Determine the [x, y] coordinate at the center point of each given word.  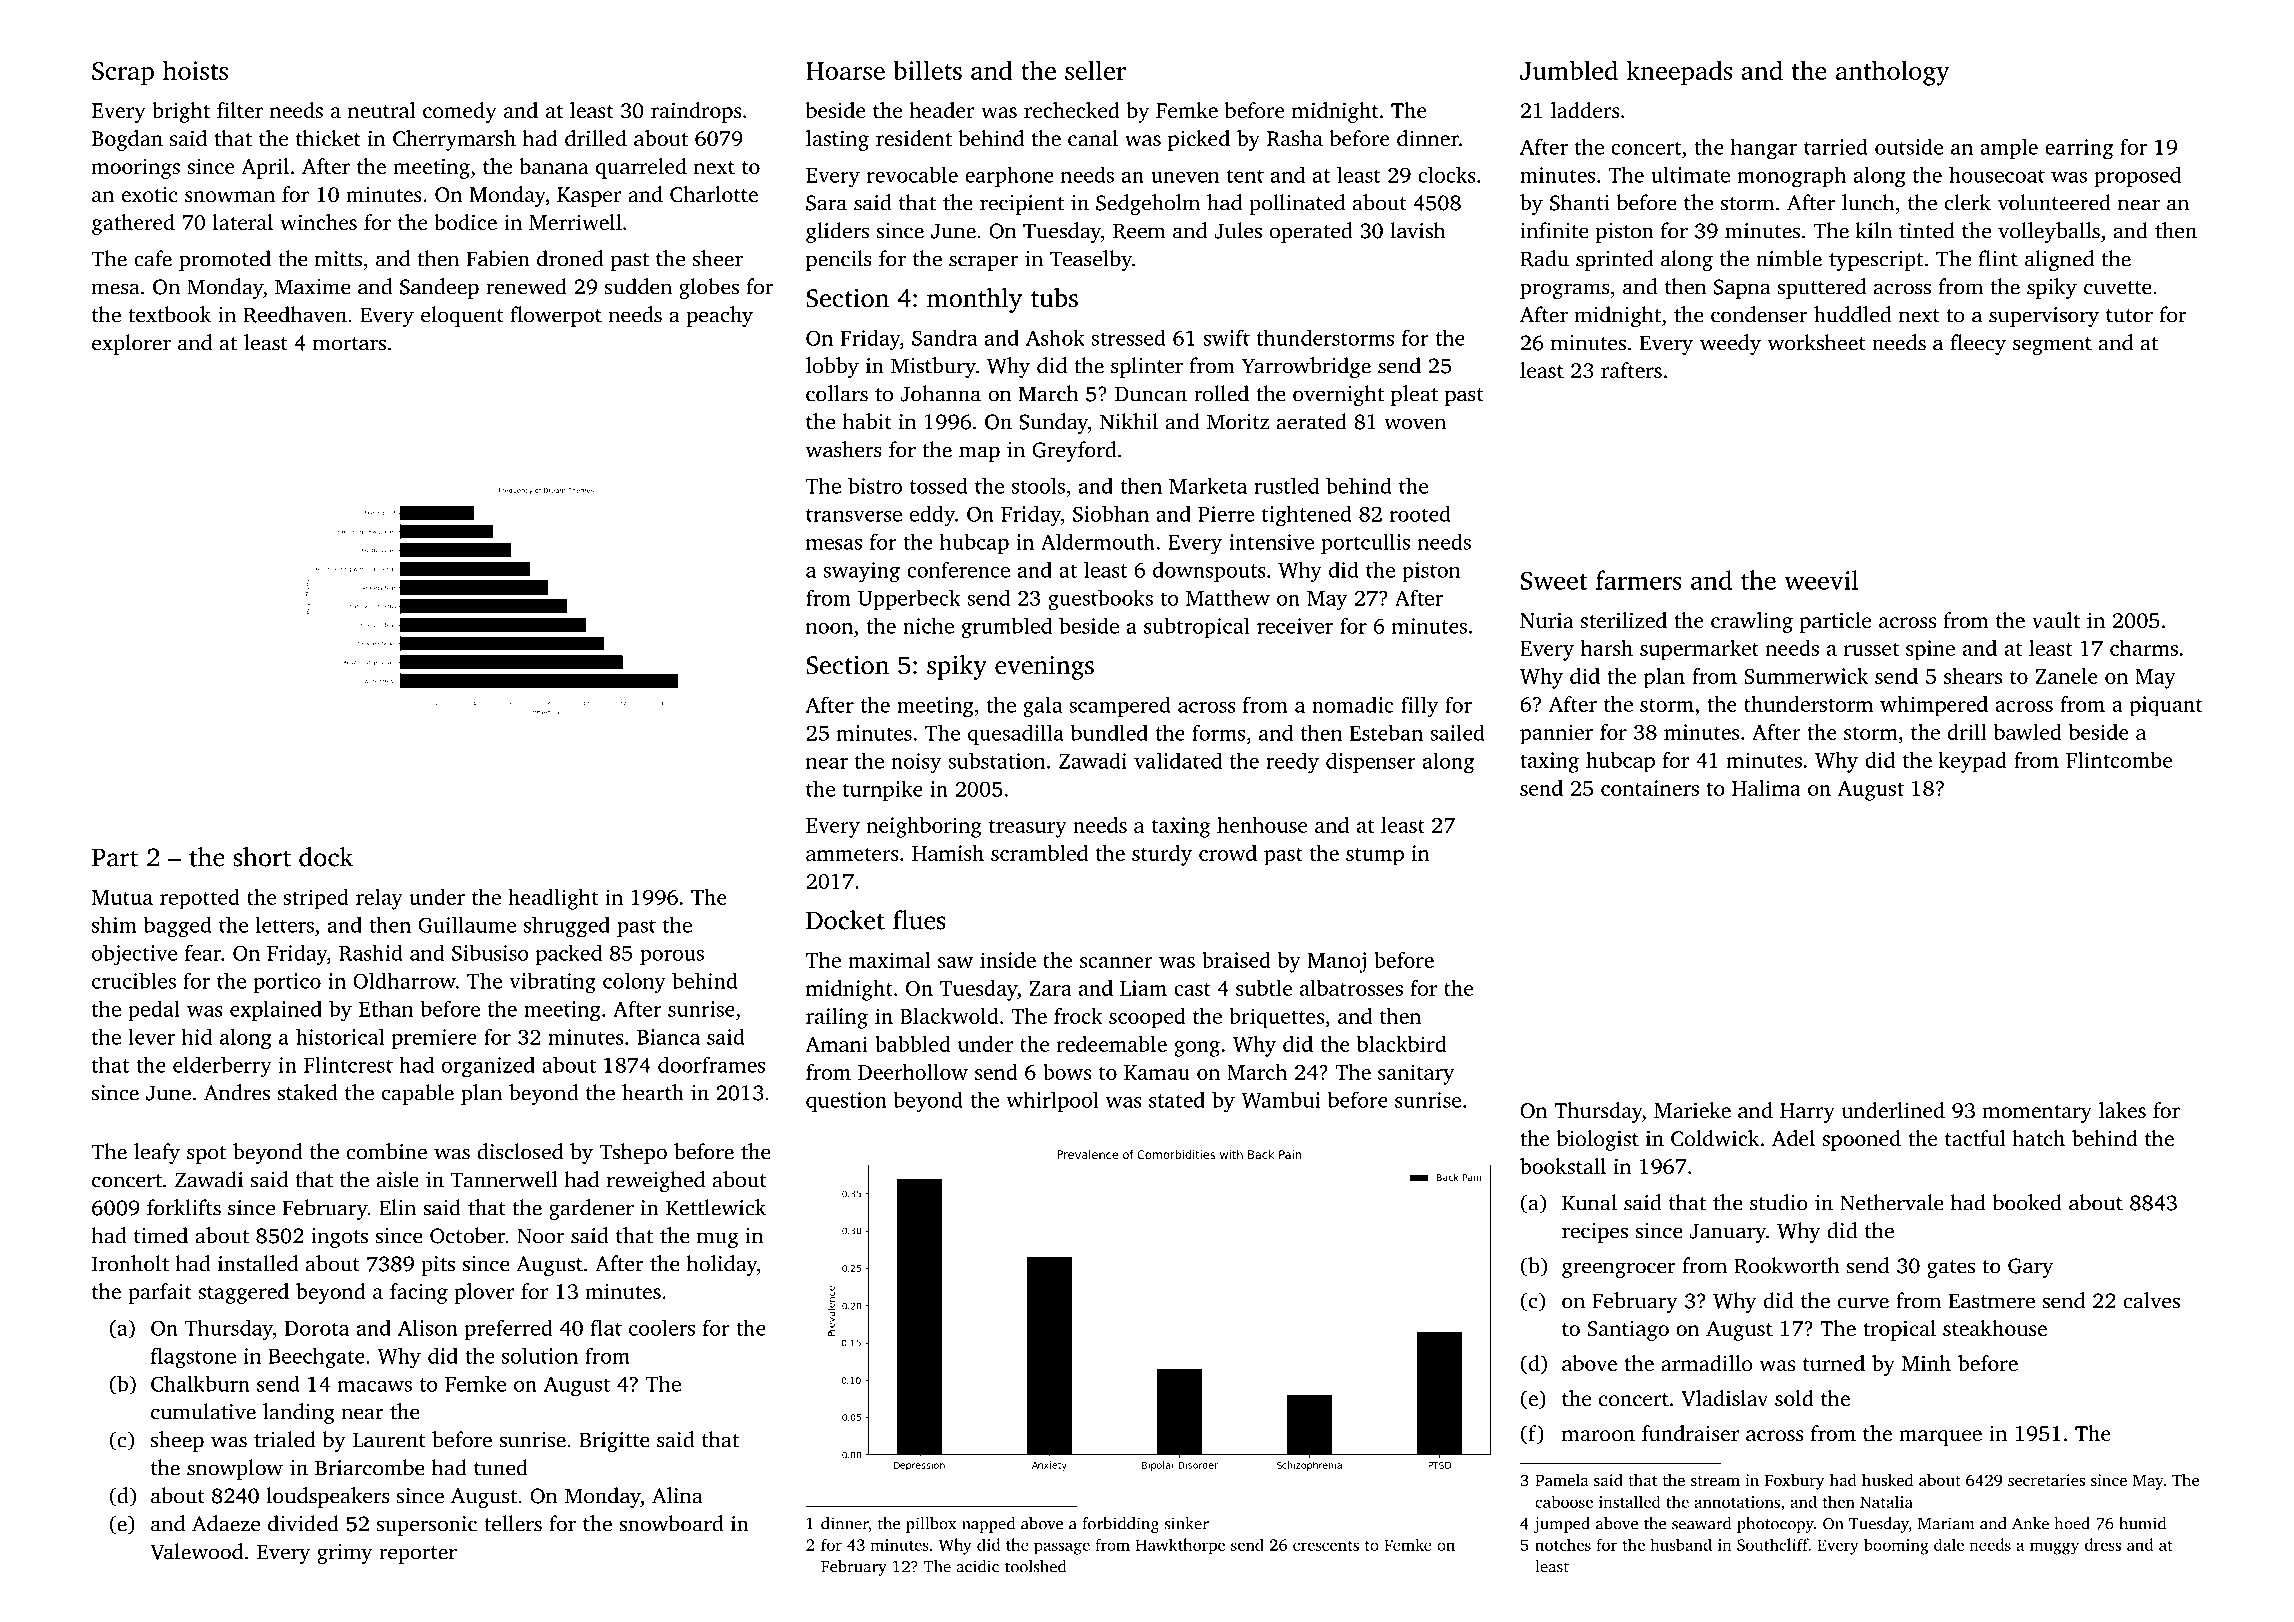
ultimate [1690, 174]
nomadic [1353, 705]
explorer [131, 344]
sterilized [1623, 620]
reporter [418, 1555]
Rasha [1295, 138]
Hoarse [845, 71]
